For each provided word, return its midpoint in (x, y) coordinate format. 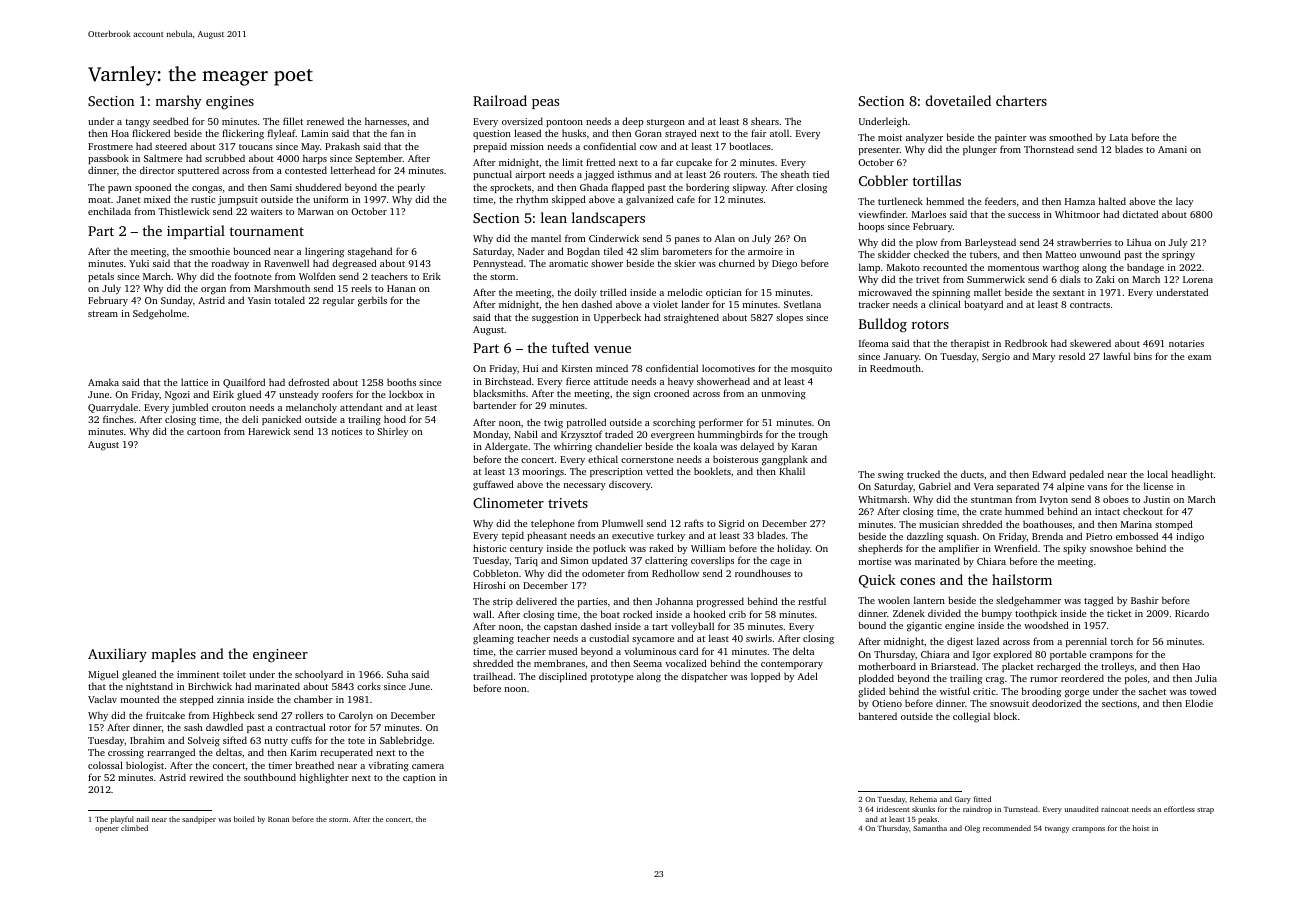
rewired (206, 777)
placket (1018, 667)
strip (503, 602)
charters (1021, 100)
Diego (784, 265)
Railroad (500, 100)
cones (917, 581)
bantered (878, 716)
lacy (1184, 202)
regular (339, 301)
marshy (178, 102)
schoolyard (319, 675)
